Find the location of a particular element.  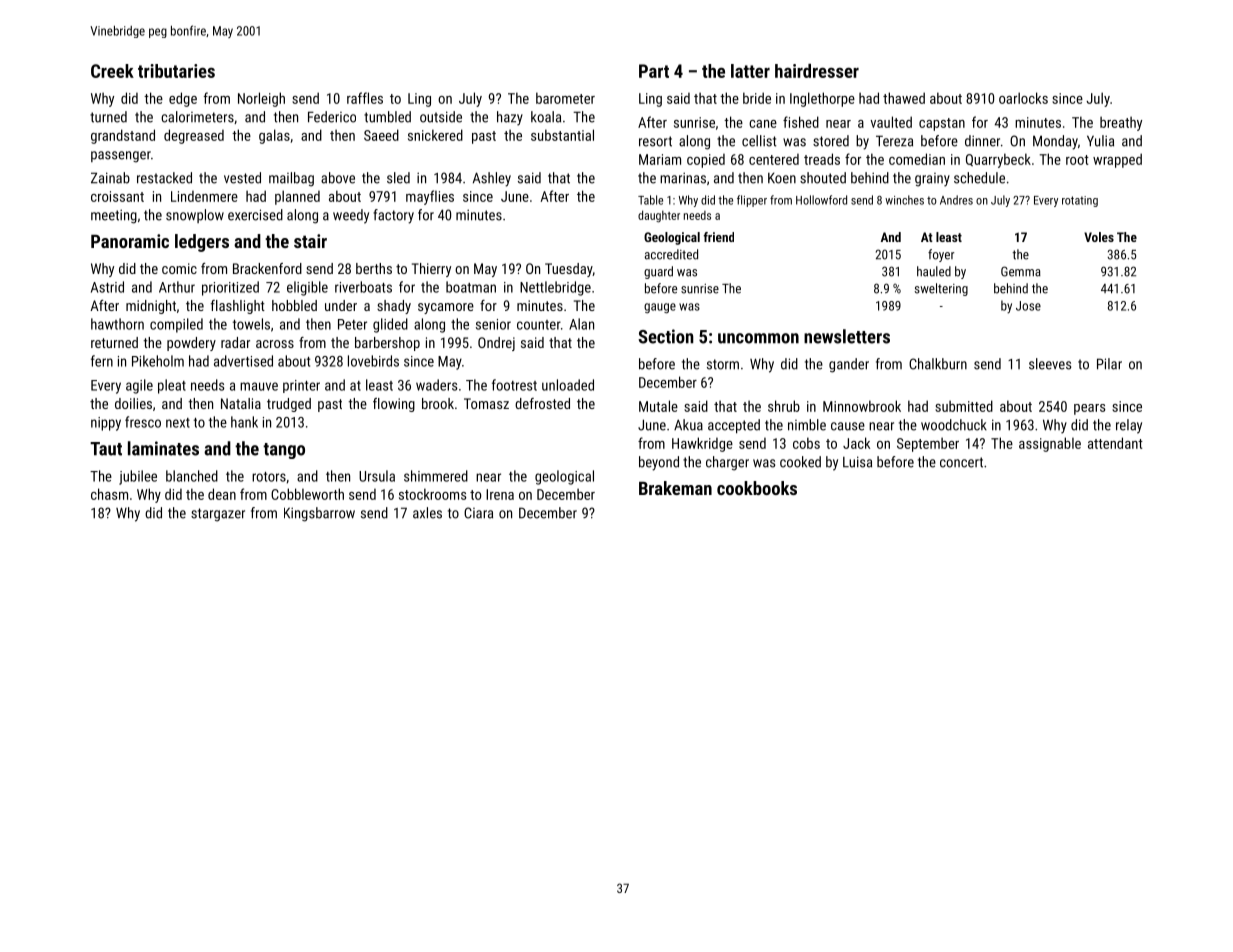

storm is located at coordinates (723, 364).
